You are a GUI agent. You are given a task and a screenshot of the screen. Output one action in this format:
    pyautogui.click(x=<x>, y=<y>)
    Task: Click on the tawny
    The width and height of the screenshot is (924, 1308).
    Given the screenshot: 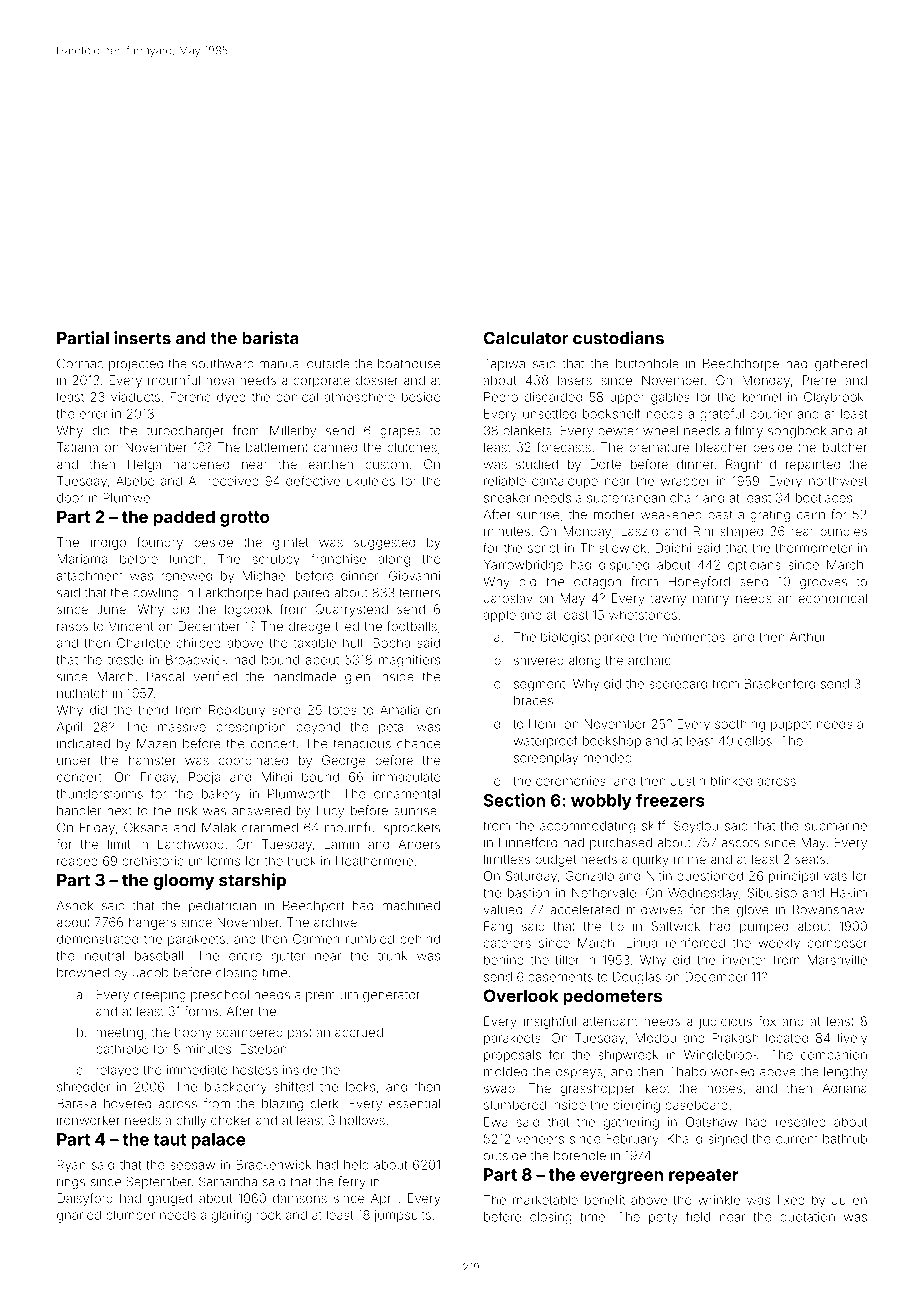 What is the action you would take?
    pyautogui.click(x=668, y=600)
